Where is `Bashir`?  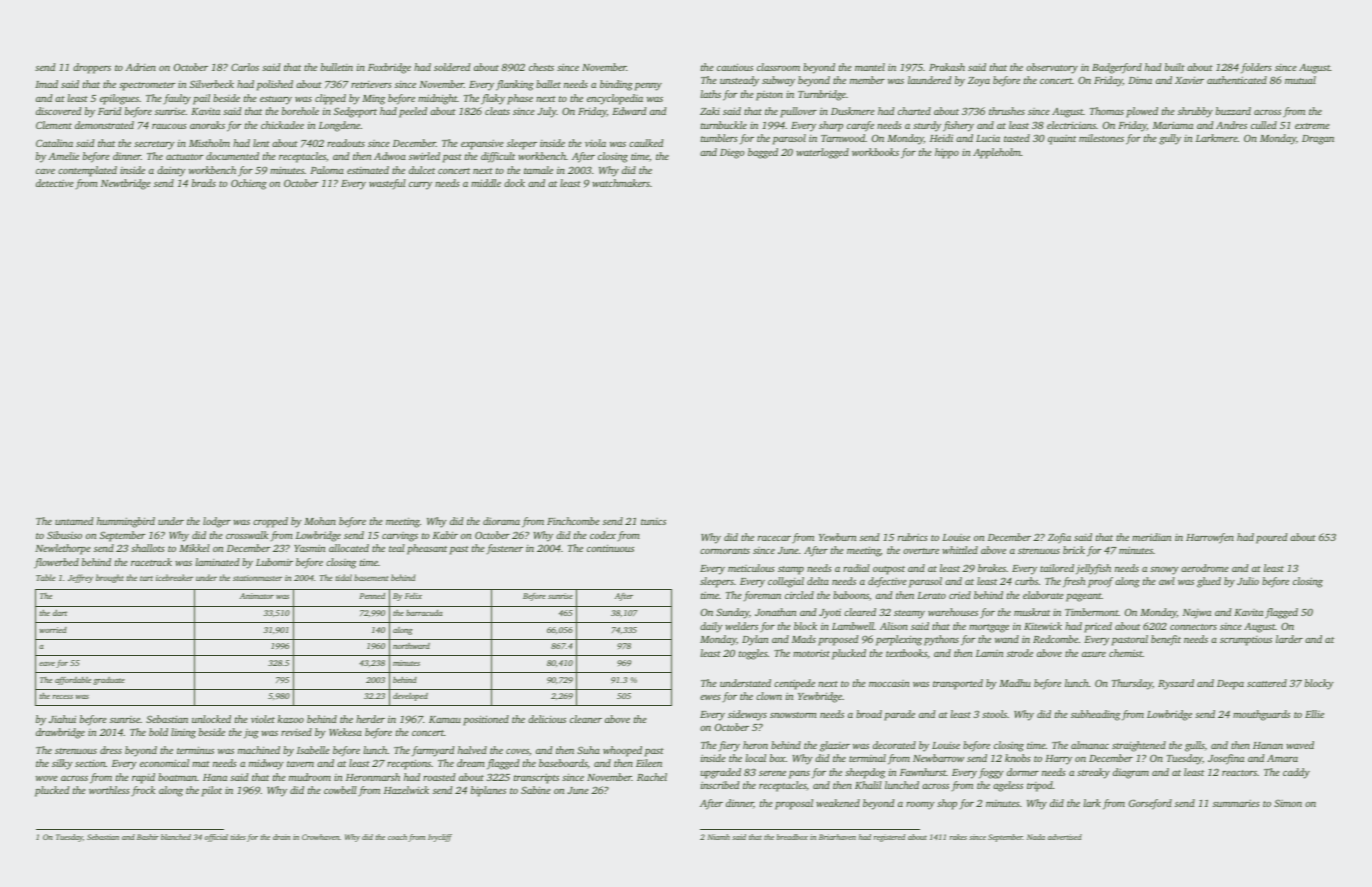
Bashir is located at coordinates (148, 837).
